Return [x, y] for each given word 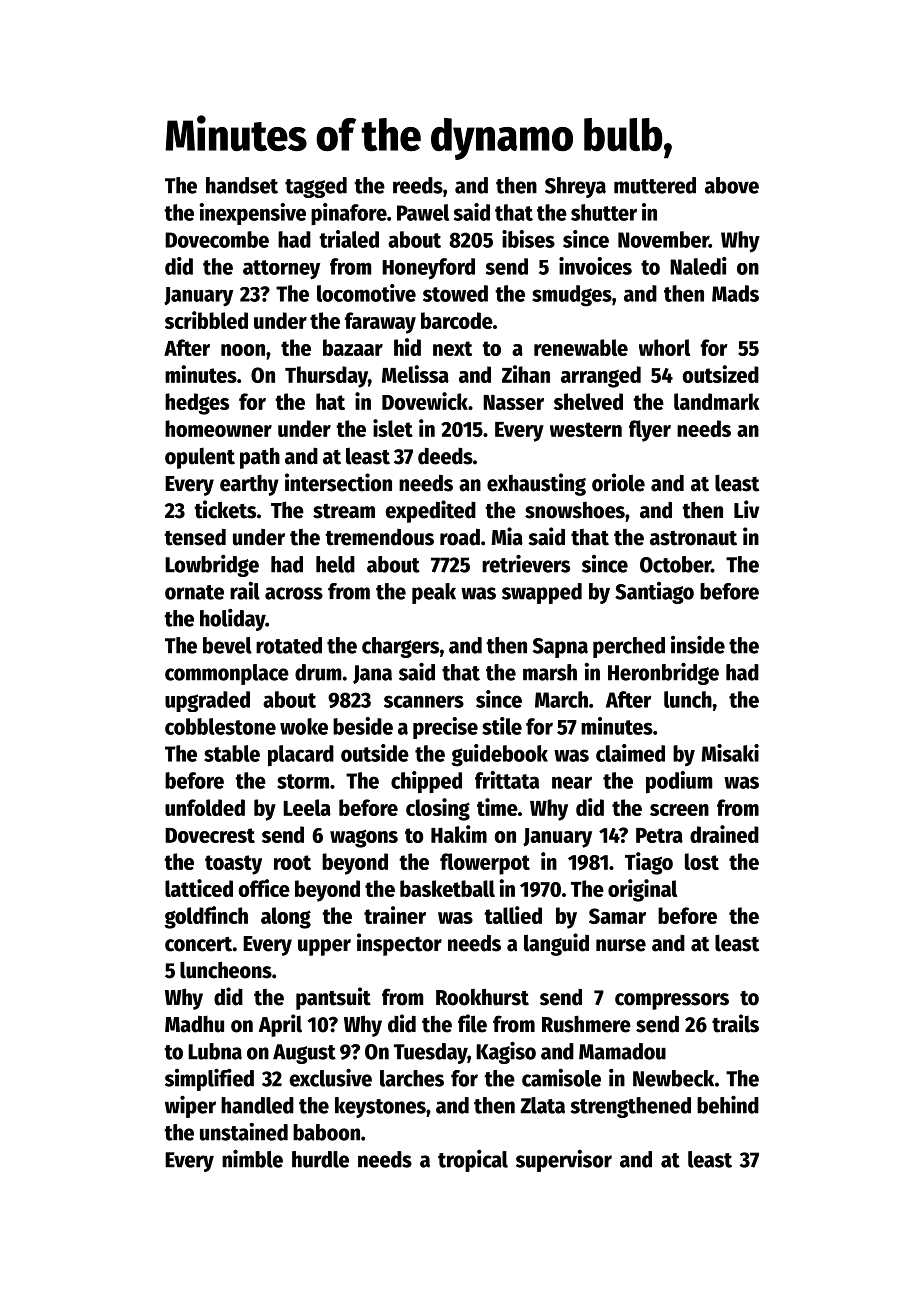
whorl [664, 347]
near [572, 782]
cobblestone [220, 726]
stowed [455, 293]
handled [257, 1105]
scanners [424, 701]
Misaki [730, 753]
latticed [199, 888]
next [452, 348]
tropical [473, 1160]
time [497, 807]
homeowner [218, 428]
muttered [655, 185]
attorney [281, 270]
